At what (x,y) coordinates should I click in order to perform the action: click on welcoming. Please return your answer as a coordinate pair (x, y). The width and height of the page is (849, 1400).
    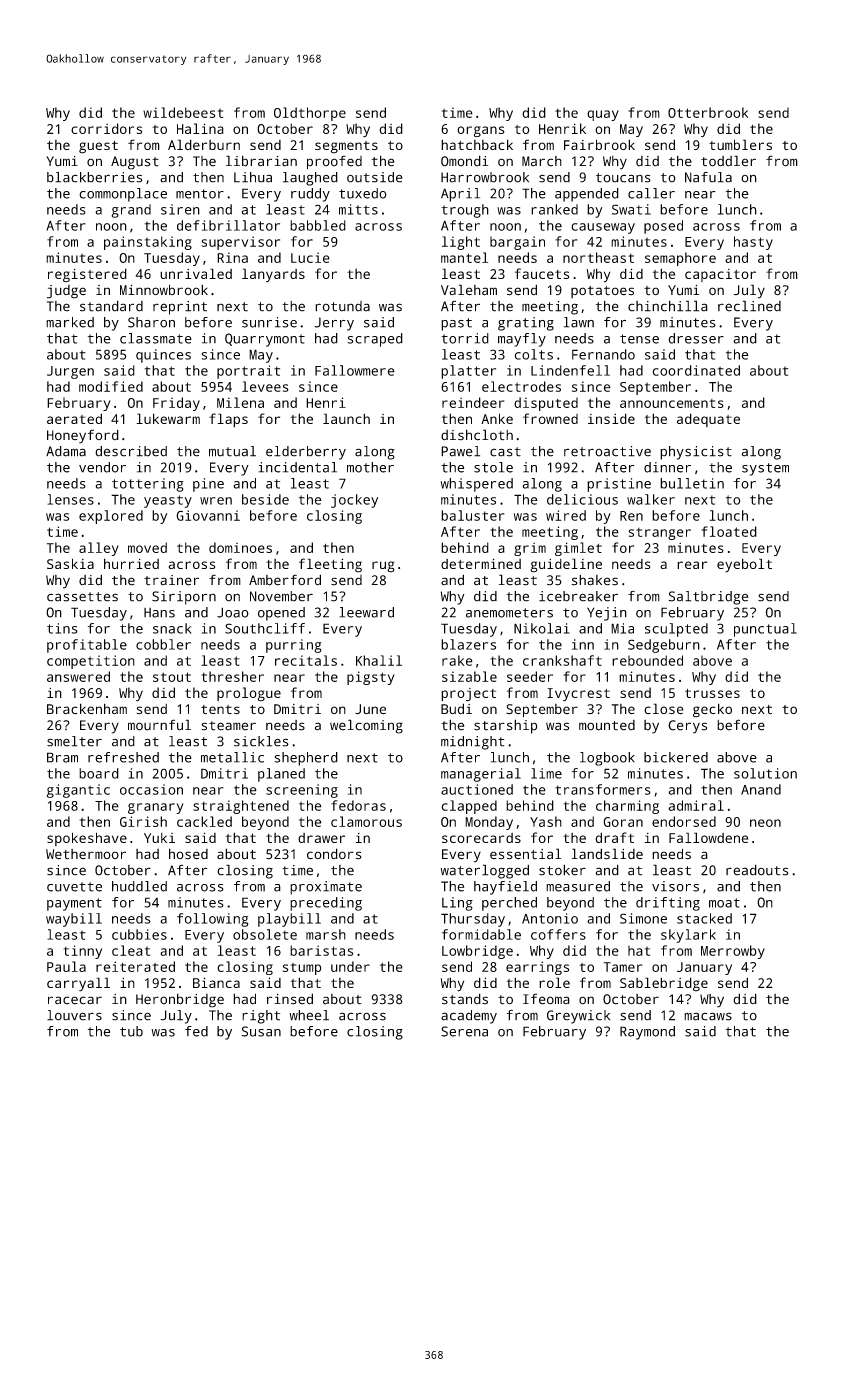
    Looking at the image, I should click on (366, 726).
